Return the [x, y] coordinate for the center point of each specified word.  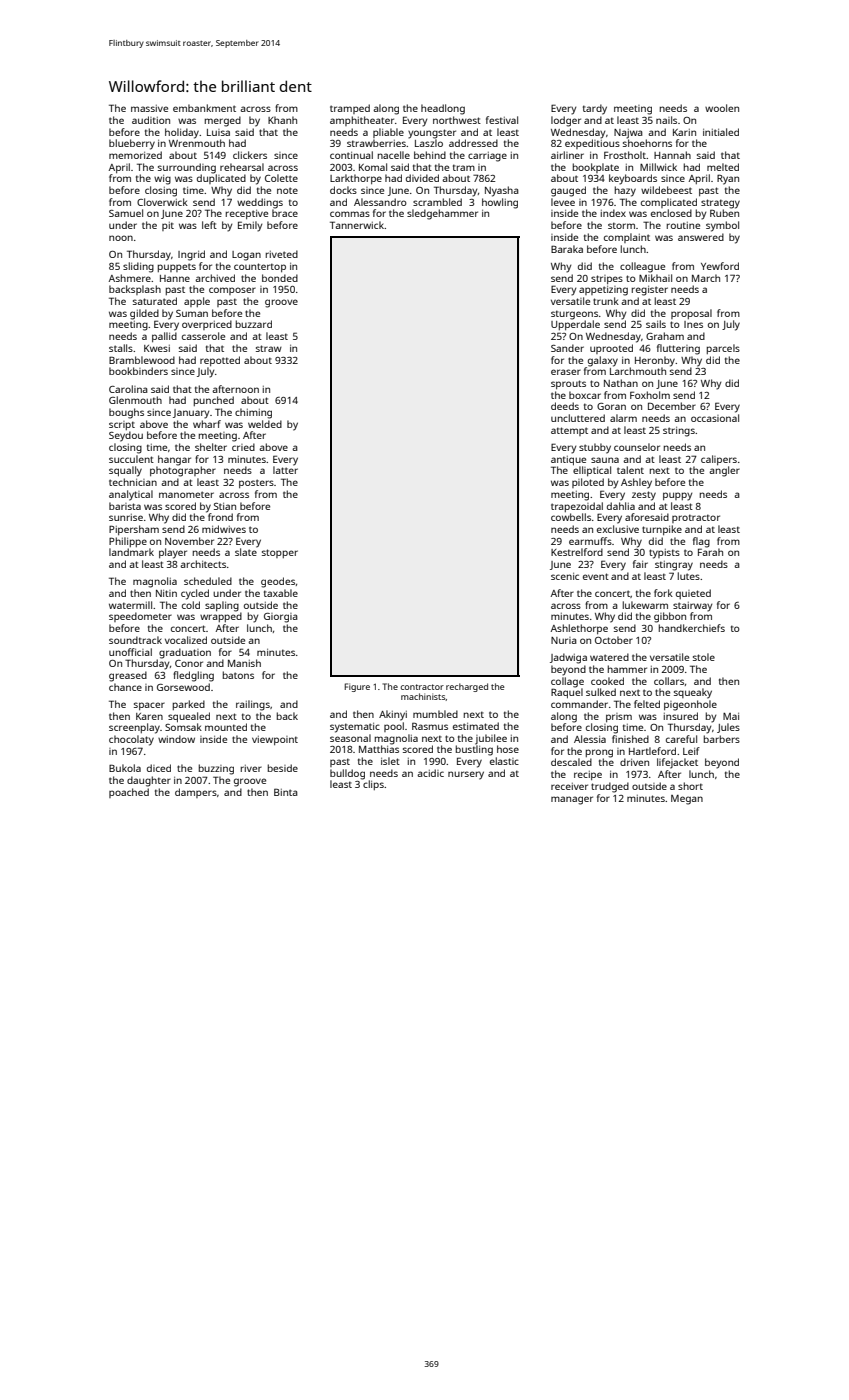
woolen [722, 108]
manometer [186, 494]
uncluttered [578, 418]
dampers [196, 793]
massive [149, 108]
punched [214, 401]
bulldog [347, 774]
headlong [443, 109]
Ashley [636, 483]
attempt [569, 431]
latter [285, 470]
